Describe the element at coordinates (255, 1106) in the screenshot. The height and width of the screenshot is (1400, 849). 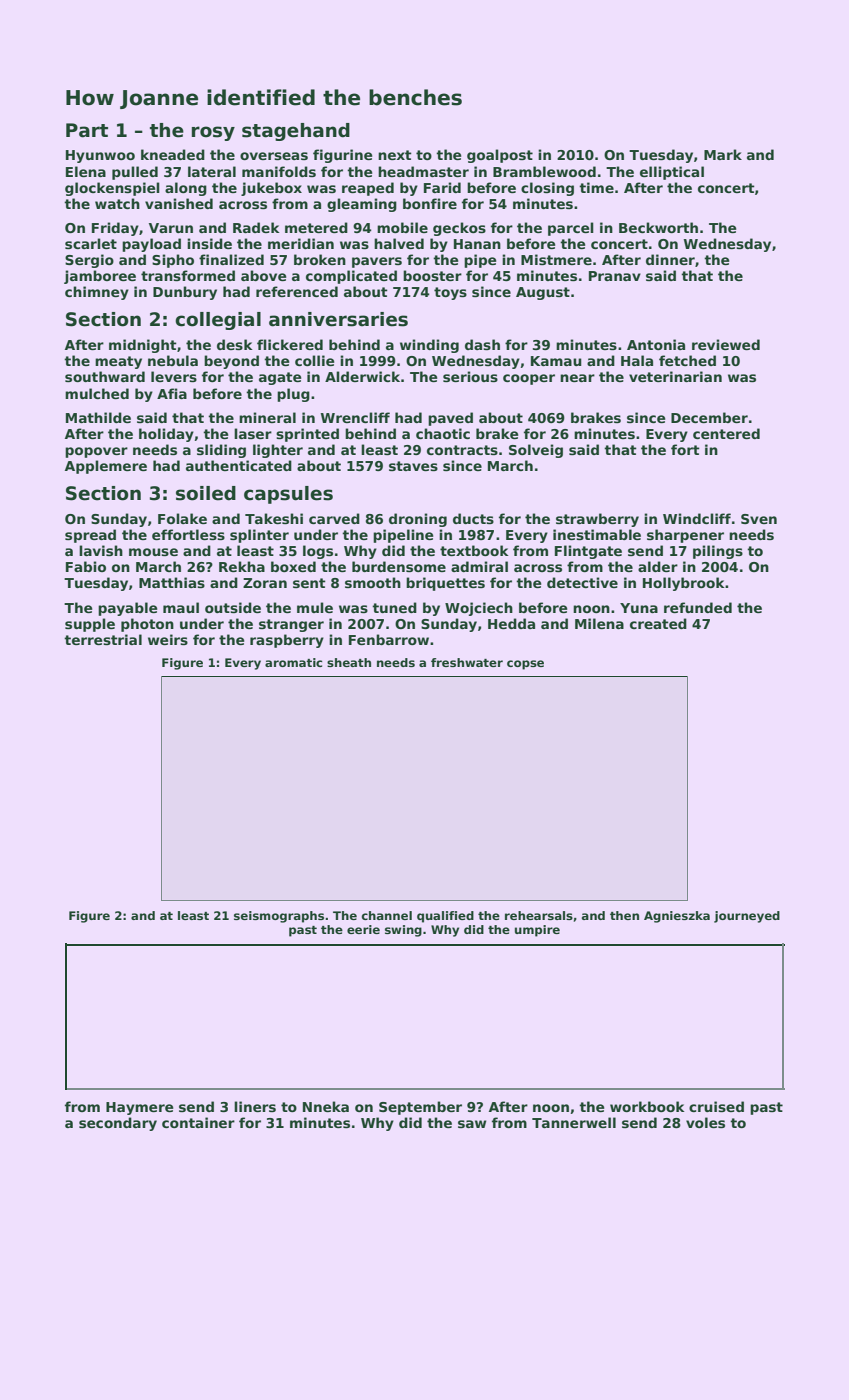
I see `liners` at that location.
